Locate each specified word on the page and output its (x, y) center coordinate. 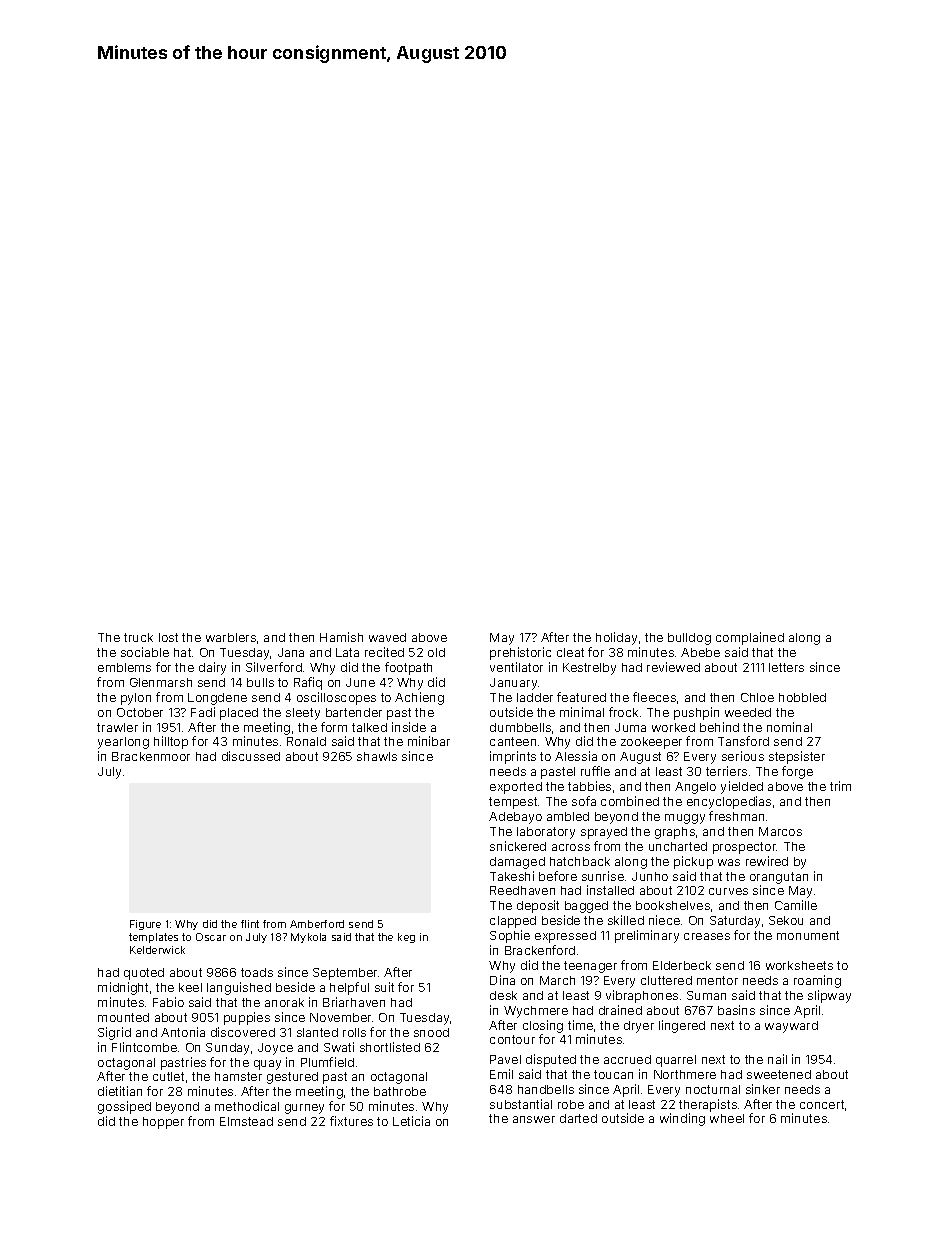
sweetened (779, 1074)
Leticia (411, 1121)
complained (750, 638)
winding (682, 1119)
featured (581, 697)
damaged (517, 863)
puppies (247, 1018)
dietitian (120, 1091)
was (729, 862)
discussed (251, 756)
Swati (339, 1047)
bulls (260, 682)
